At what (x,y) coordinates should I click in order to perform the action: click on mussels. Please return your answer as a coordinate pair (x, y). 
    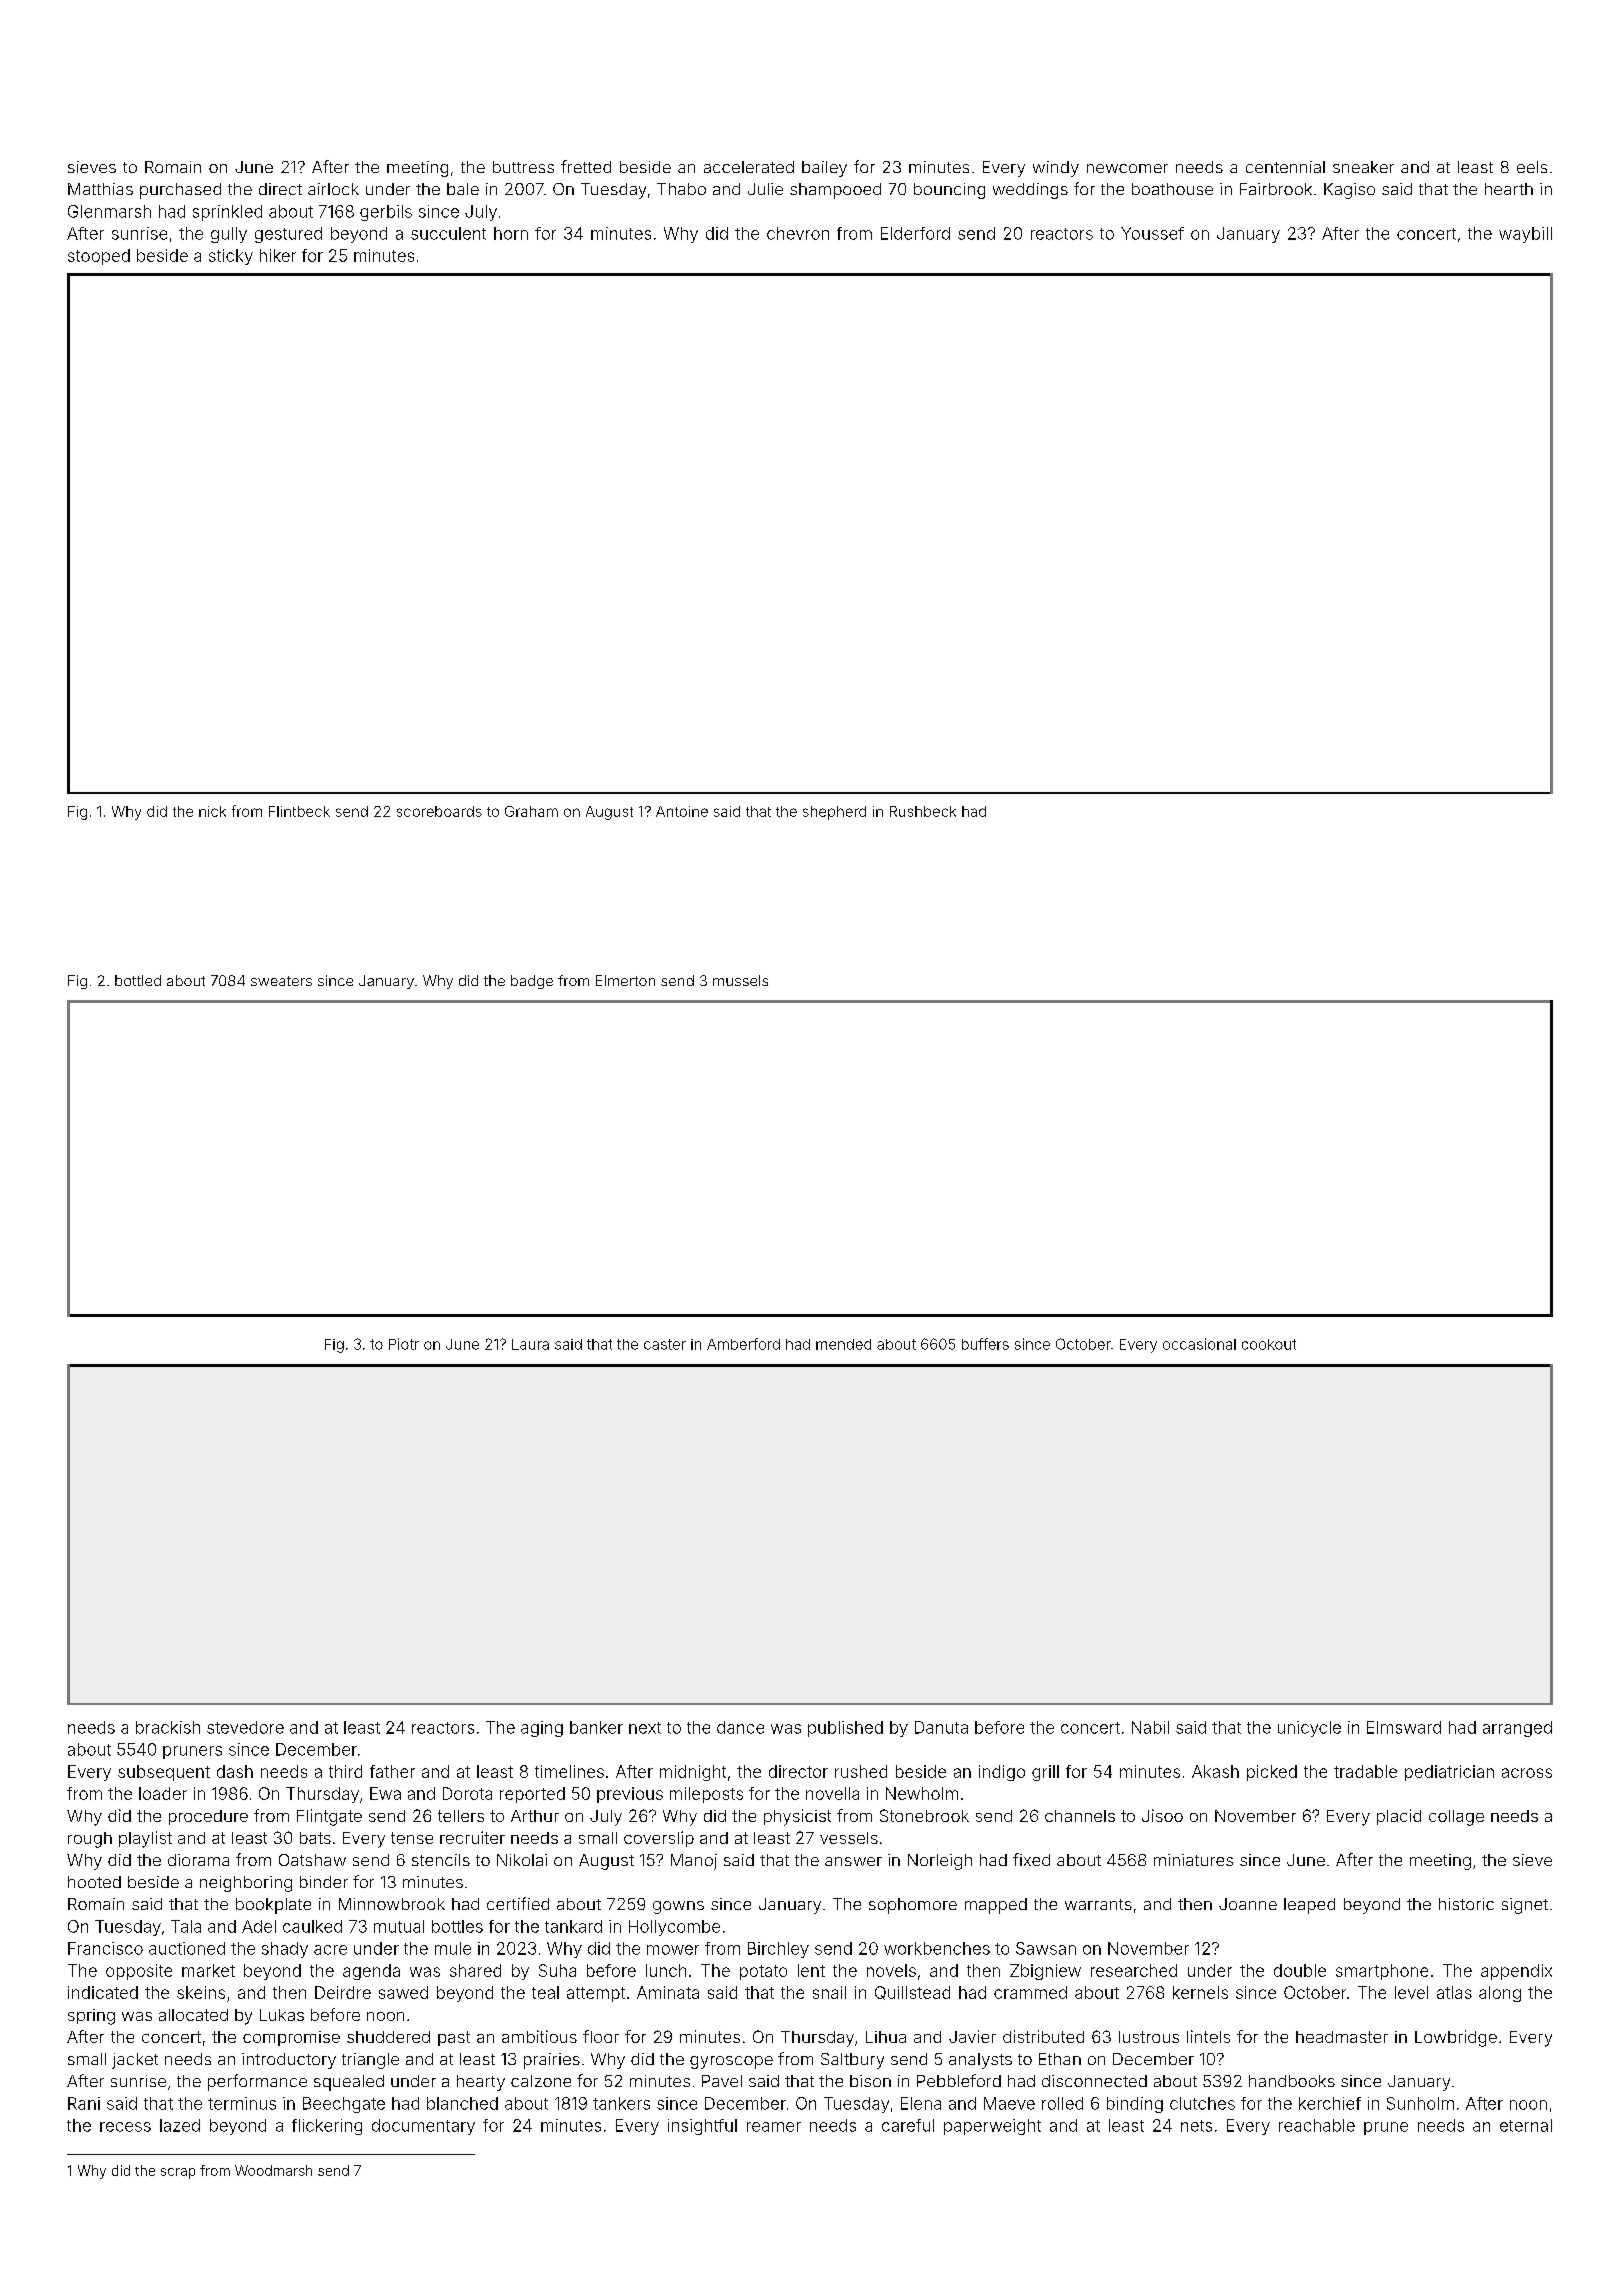
    Looking at the image, I should click on (740, 980).
